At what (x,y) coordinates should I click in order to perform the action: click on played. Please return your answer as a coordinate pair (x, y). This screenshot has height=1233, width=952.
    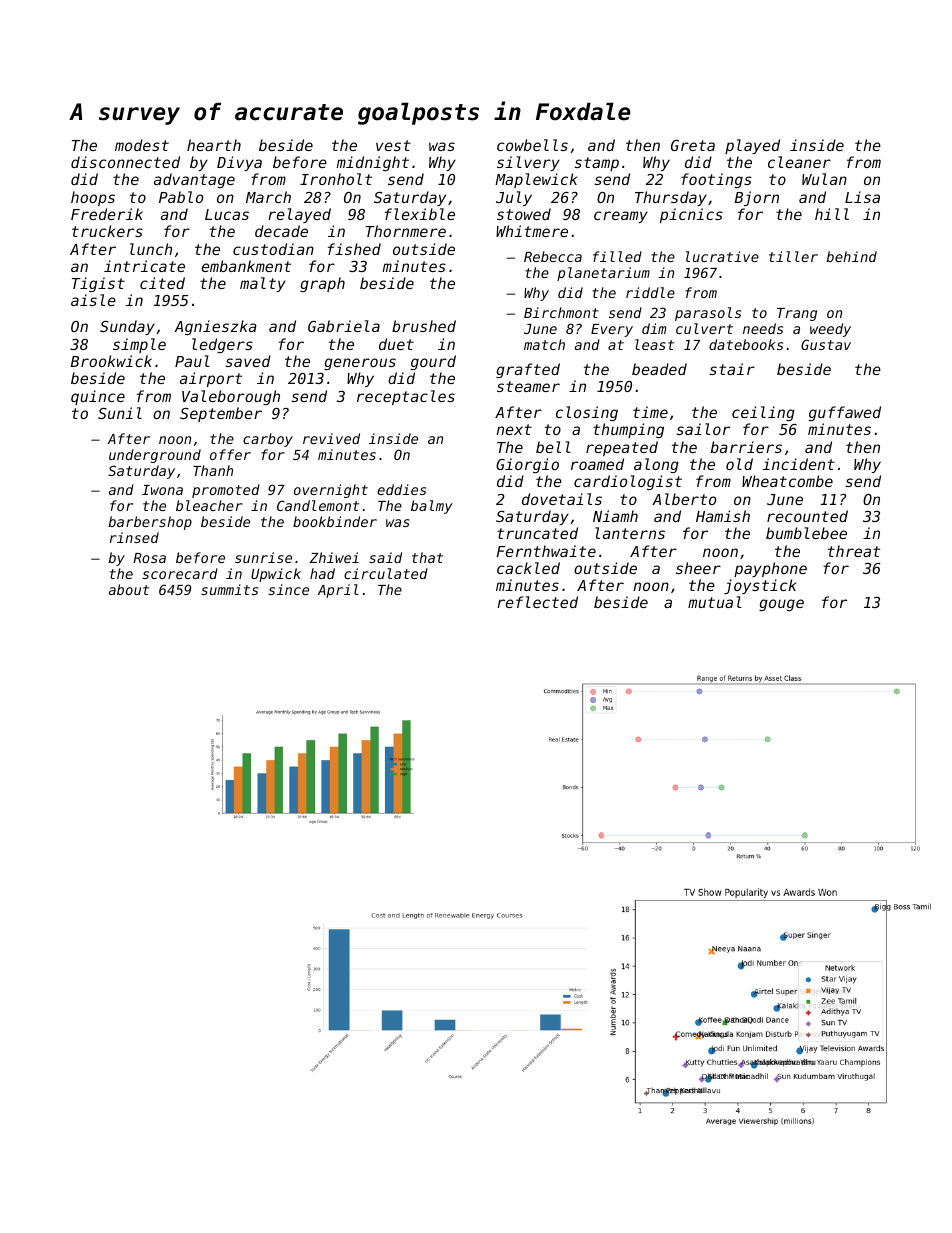
    Looking at the image, I should click on (752, 146).
